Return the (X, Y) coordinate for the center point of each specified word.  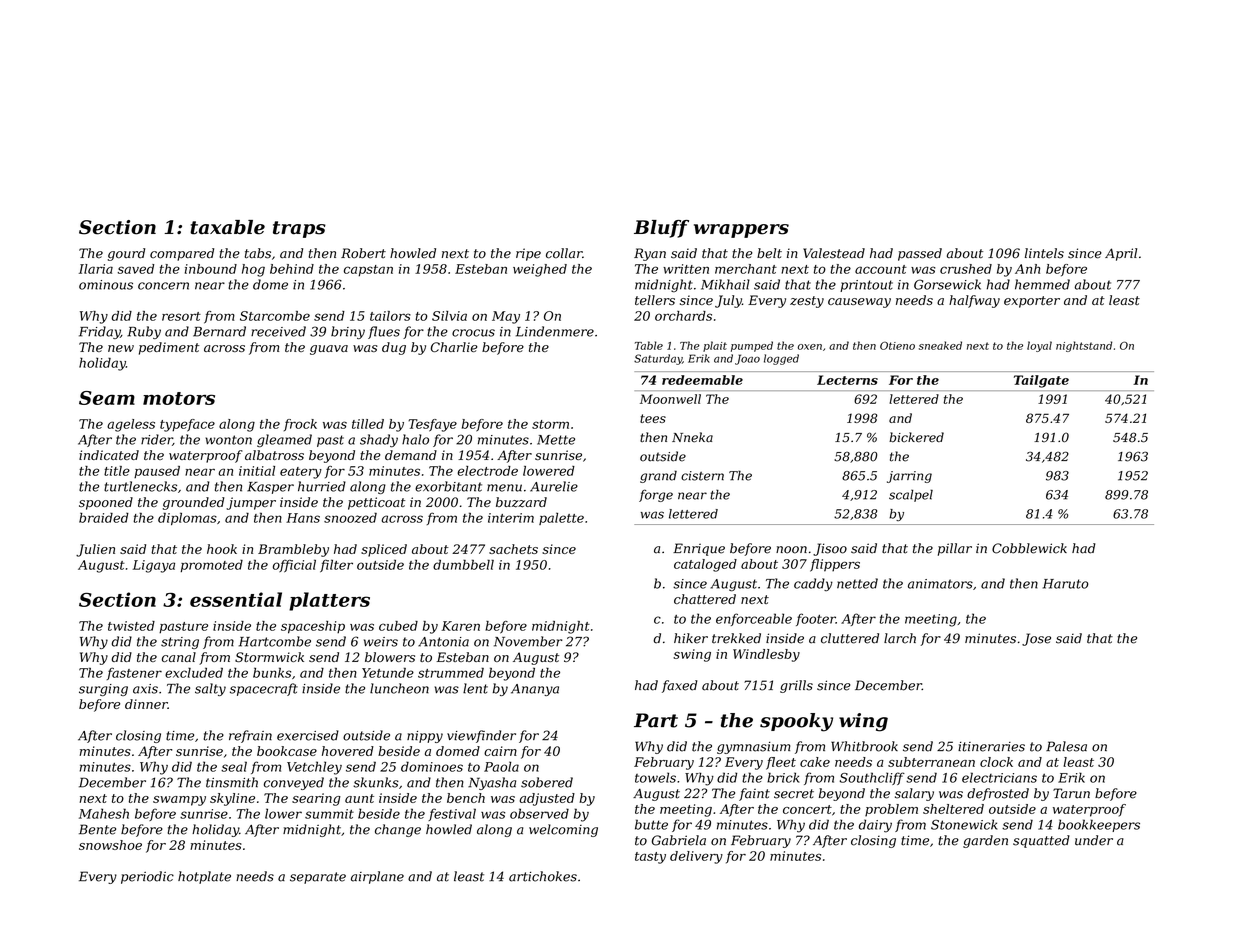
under (1094, 840)
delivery (696, 857)
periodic (147, 877)
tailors (390, 316)
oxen (810, 347)
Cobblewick (1029, 548)
